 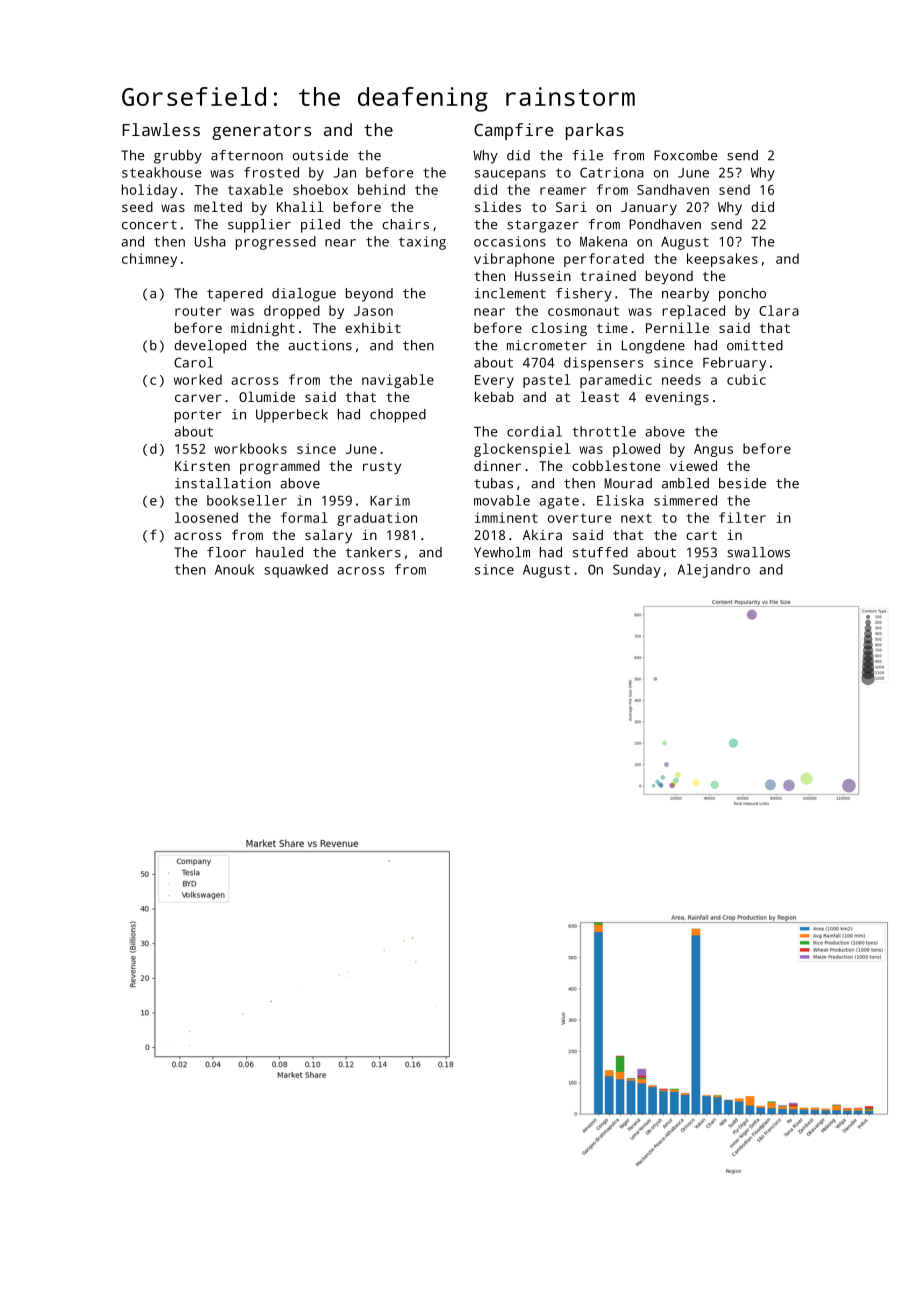 I want to click on Pondhaven, so click(x=665, y=224).
